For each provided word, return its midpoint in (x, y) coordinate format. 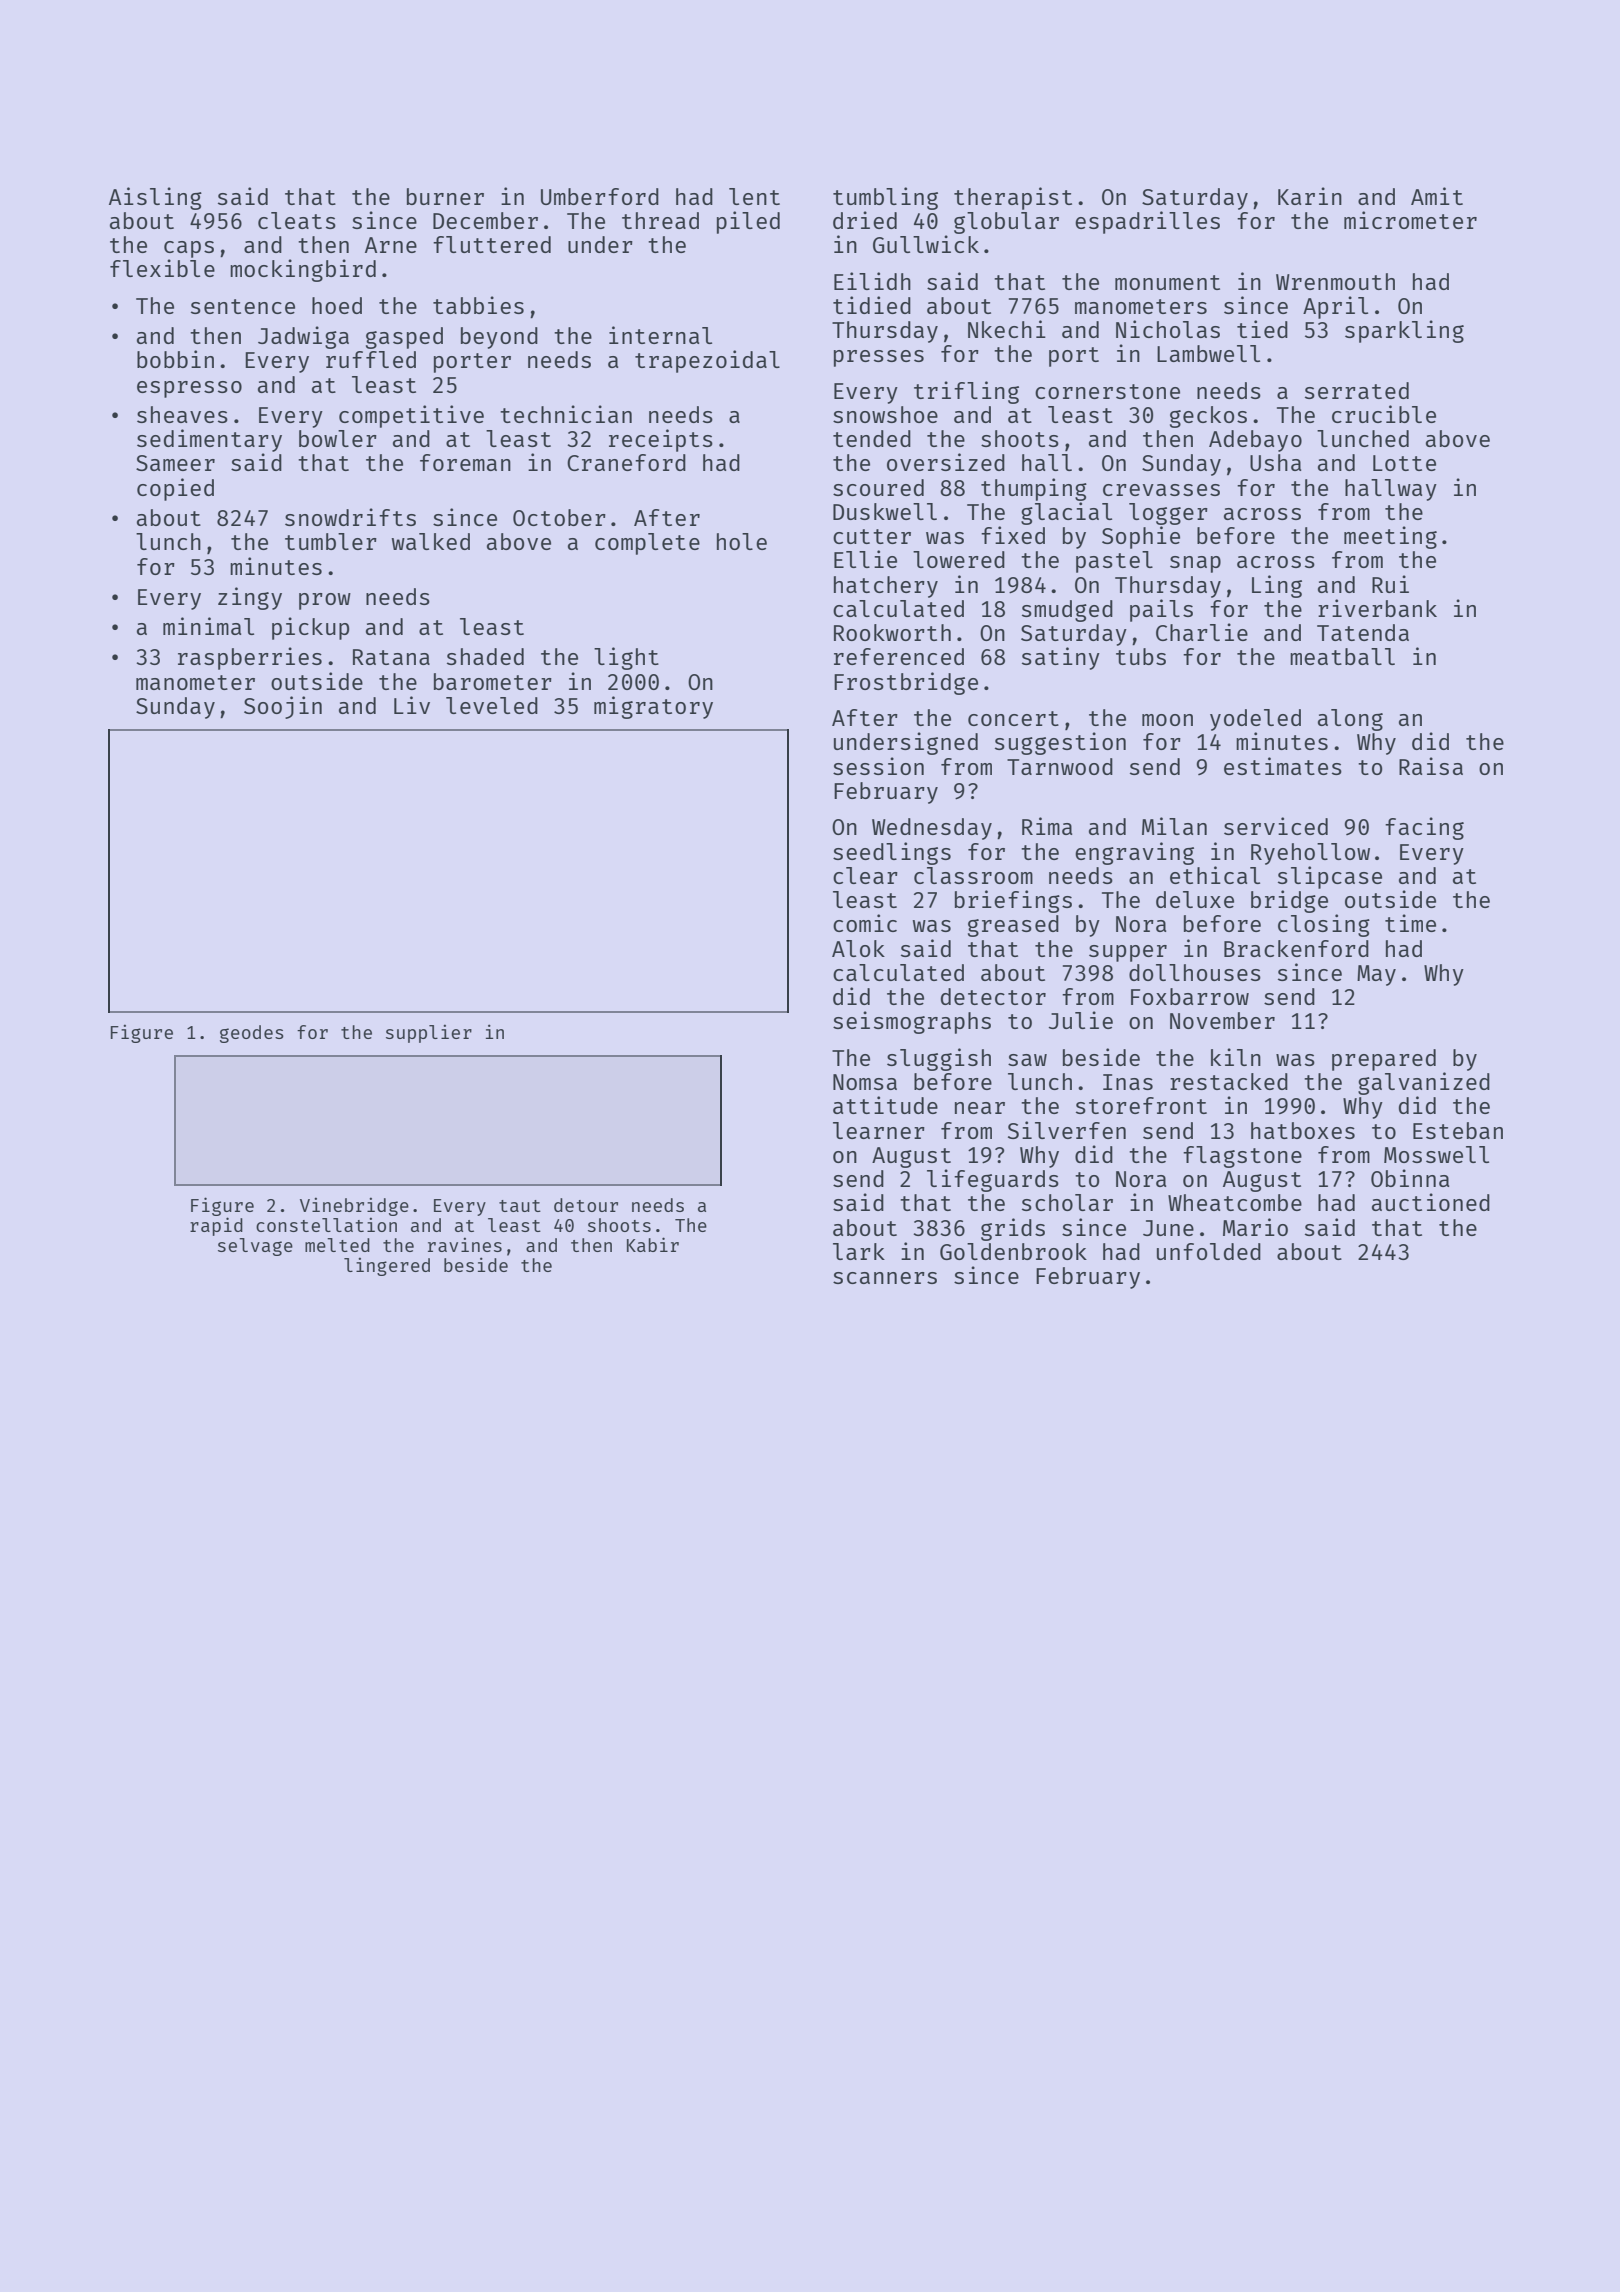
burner (445, 196)
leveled (492, 705)
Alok (858, 948)
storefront (1141, 1105)
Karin (1310, 196)
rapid (216, 1226)
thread (660, 220)
